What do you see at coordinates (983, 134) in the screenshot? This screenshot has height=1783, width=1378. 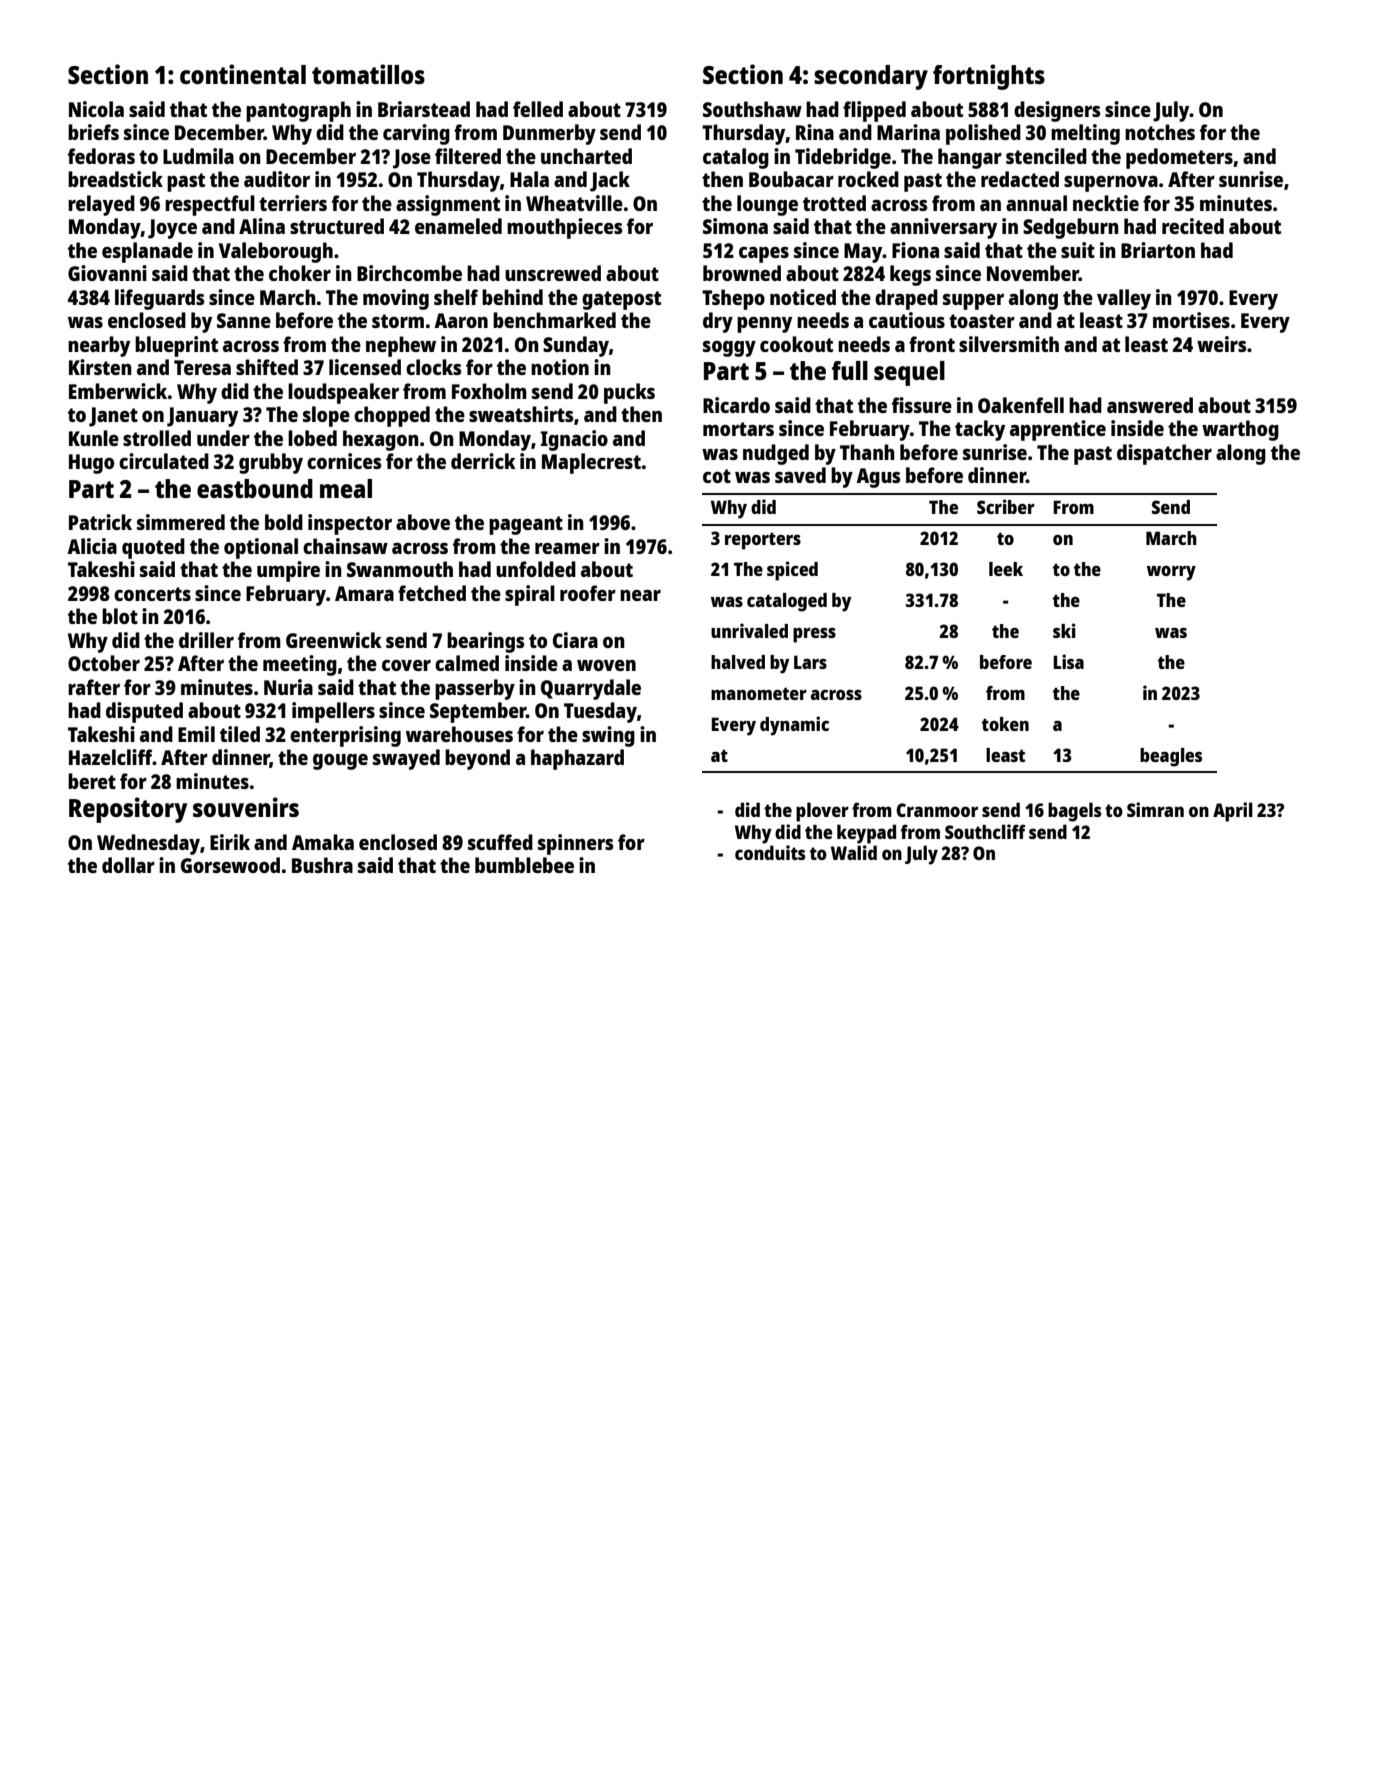 I see `polished` at bounding box center [983, 134].
